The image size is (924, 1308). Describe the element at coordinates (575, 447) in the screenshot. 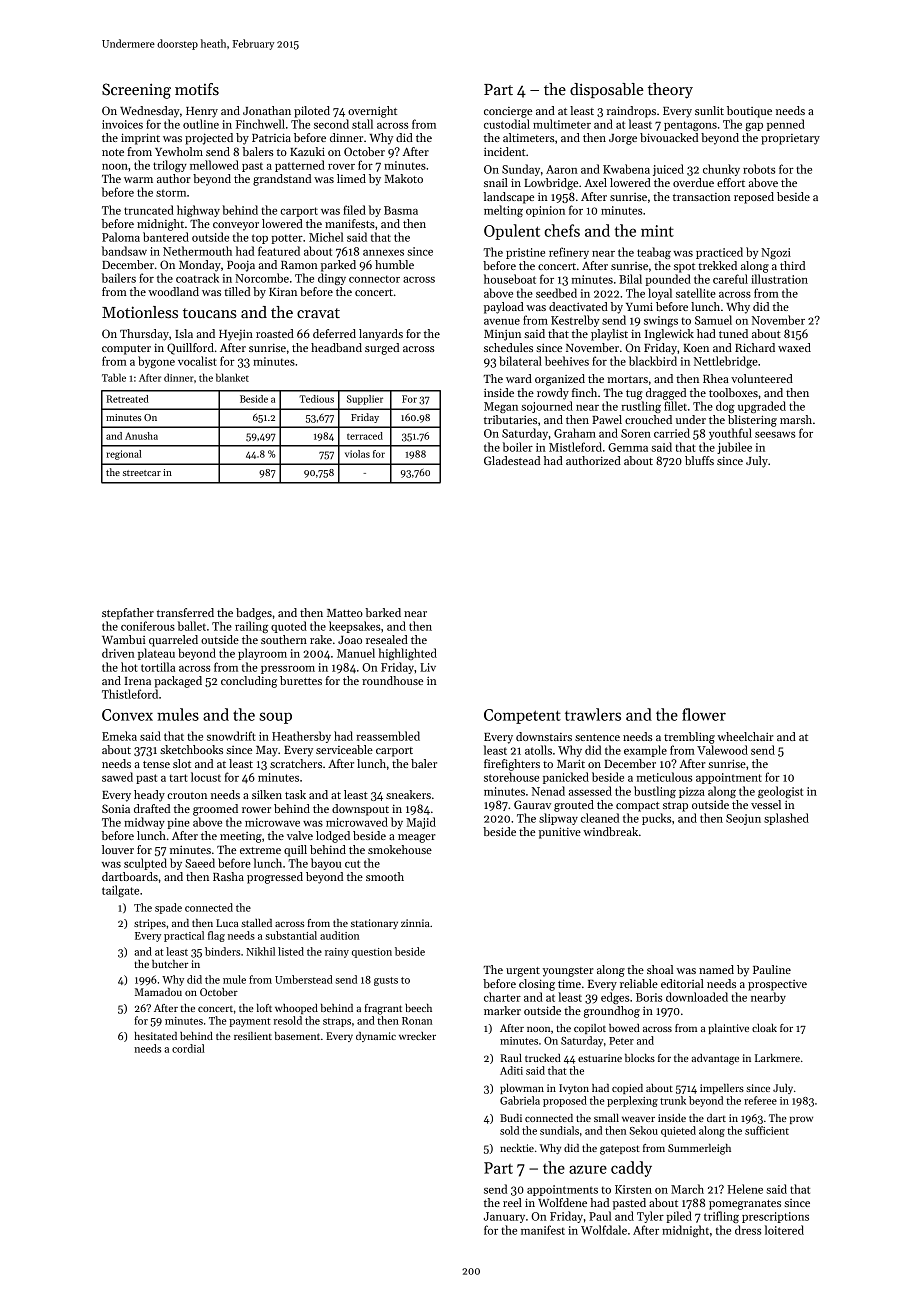

I see `Mistleford` at that location.
